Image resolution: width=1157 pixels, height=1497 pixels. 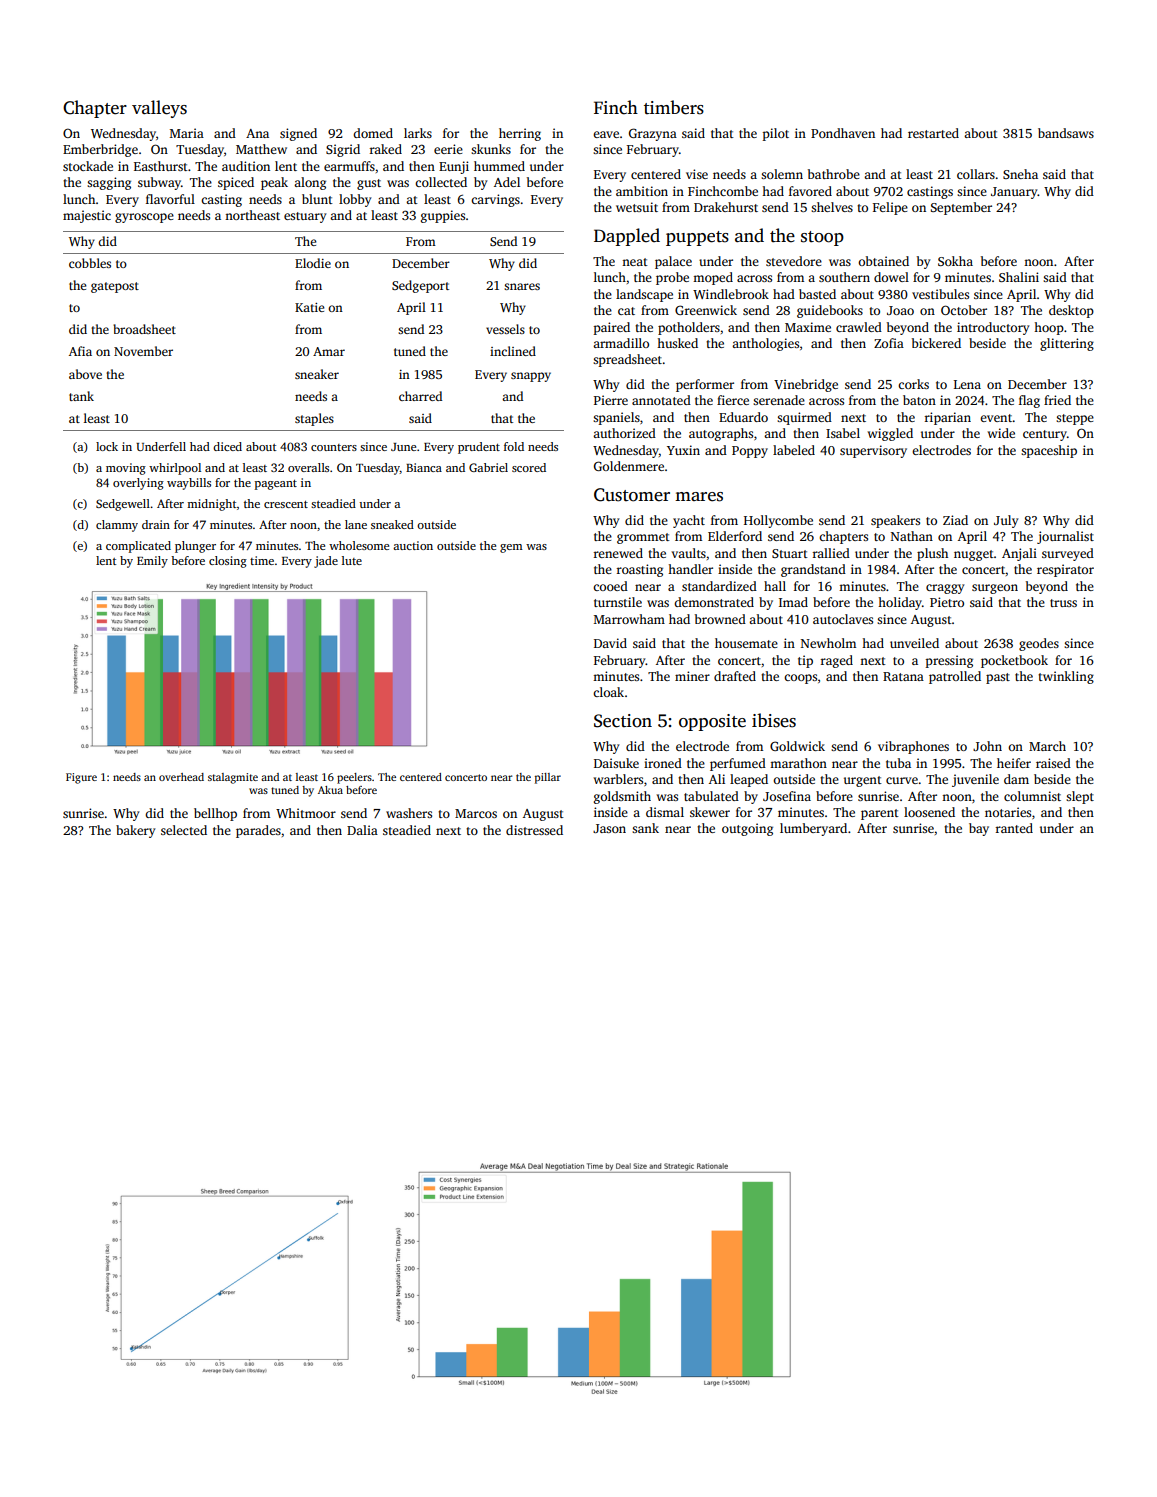 What do you see at coordinates (1039, 644) in the screenshot?
I see `geodes` at bounding box center [1039, 644].
